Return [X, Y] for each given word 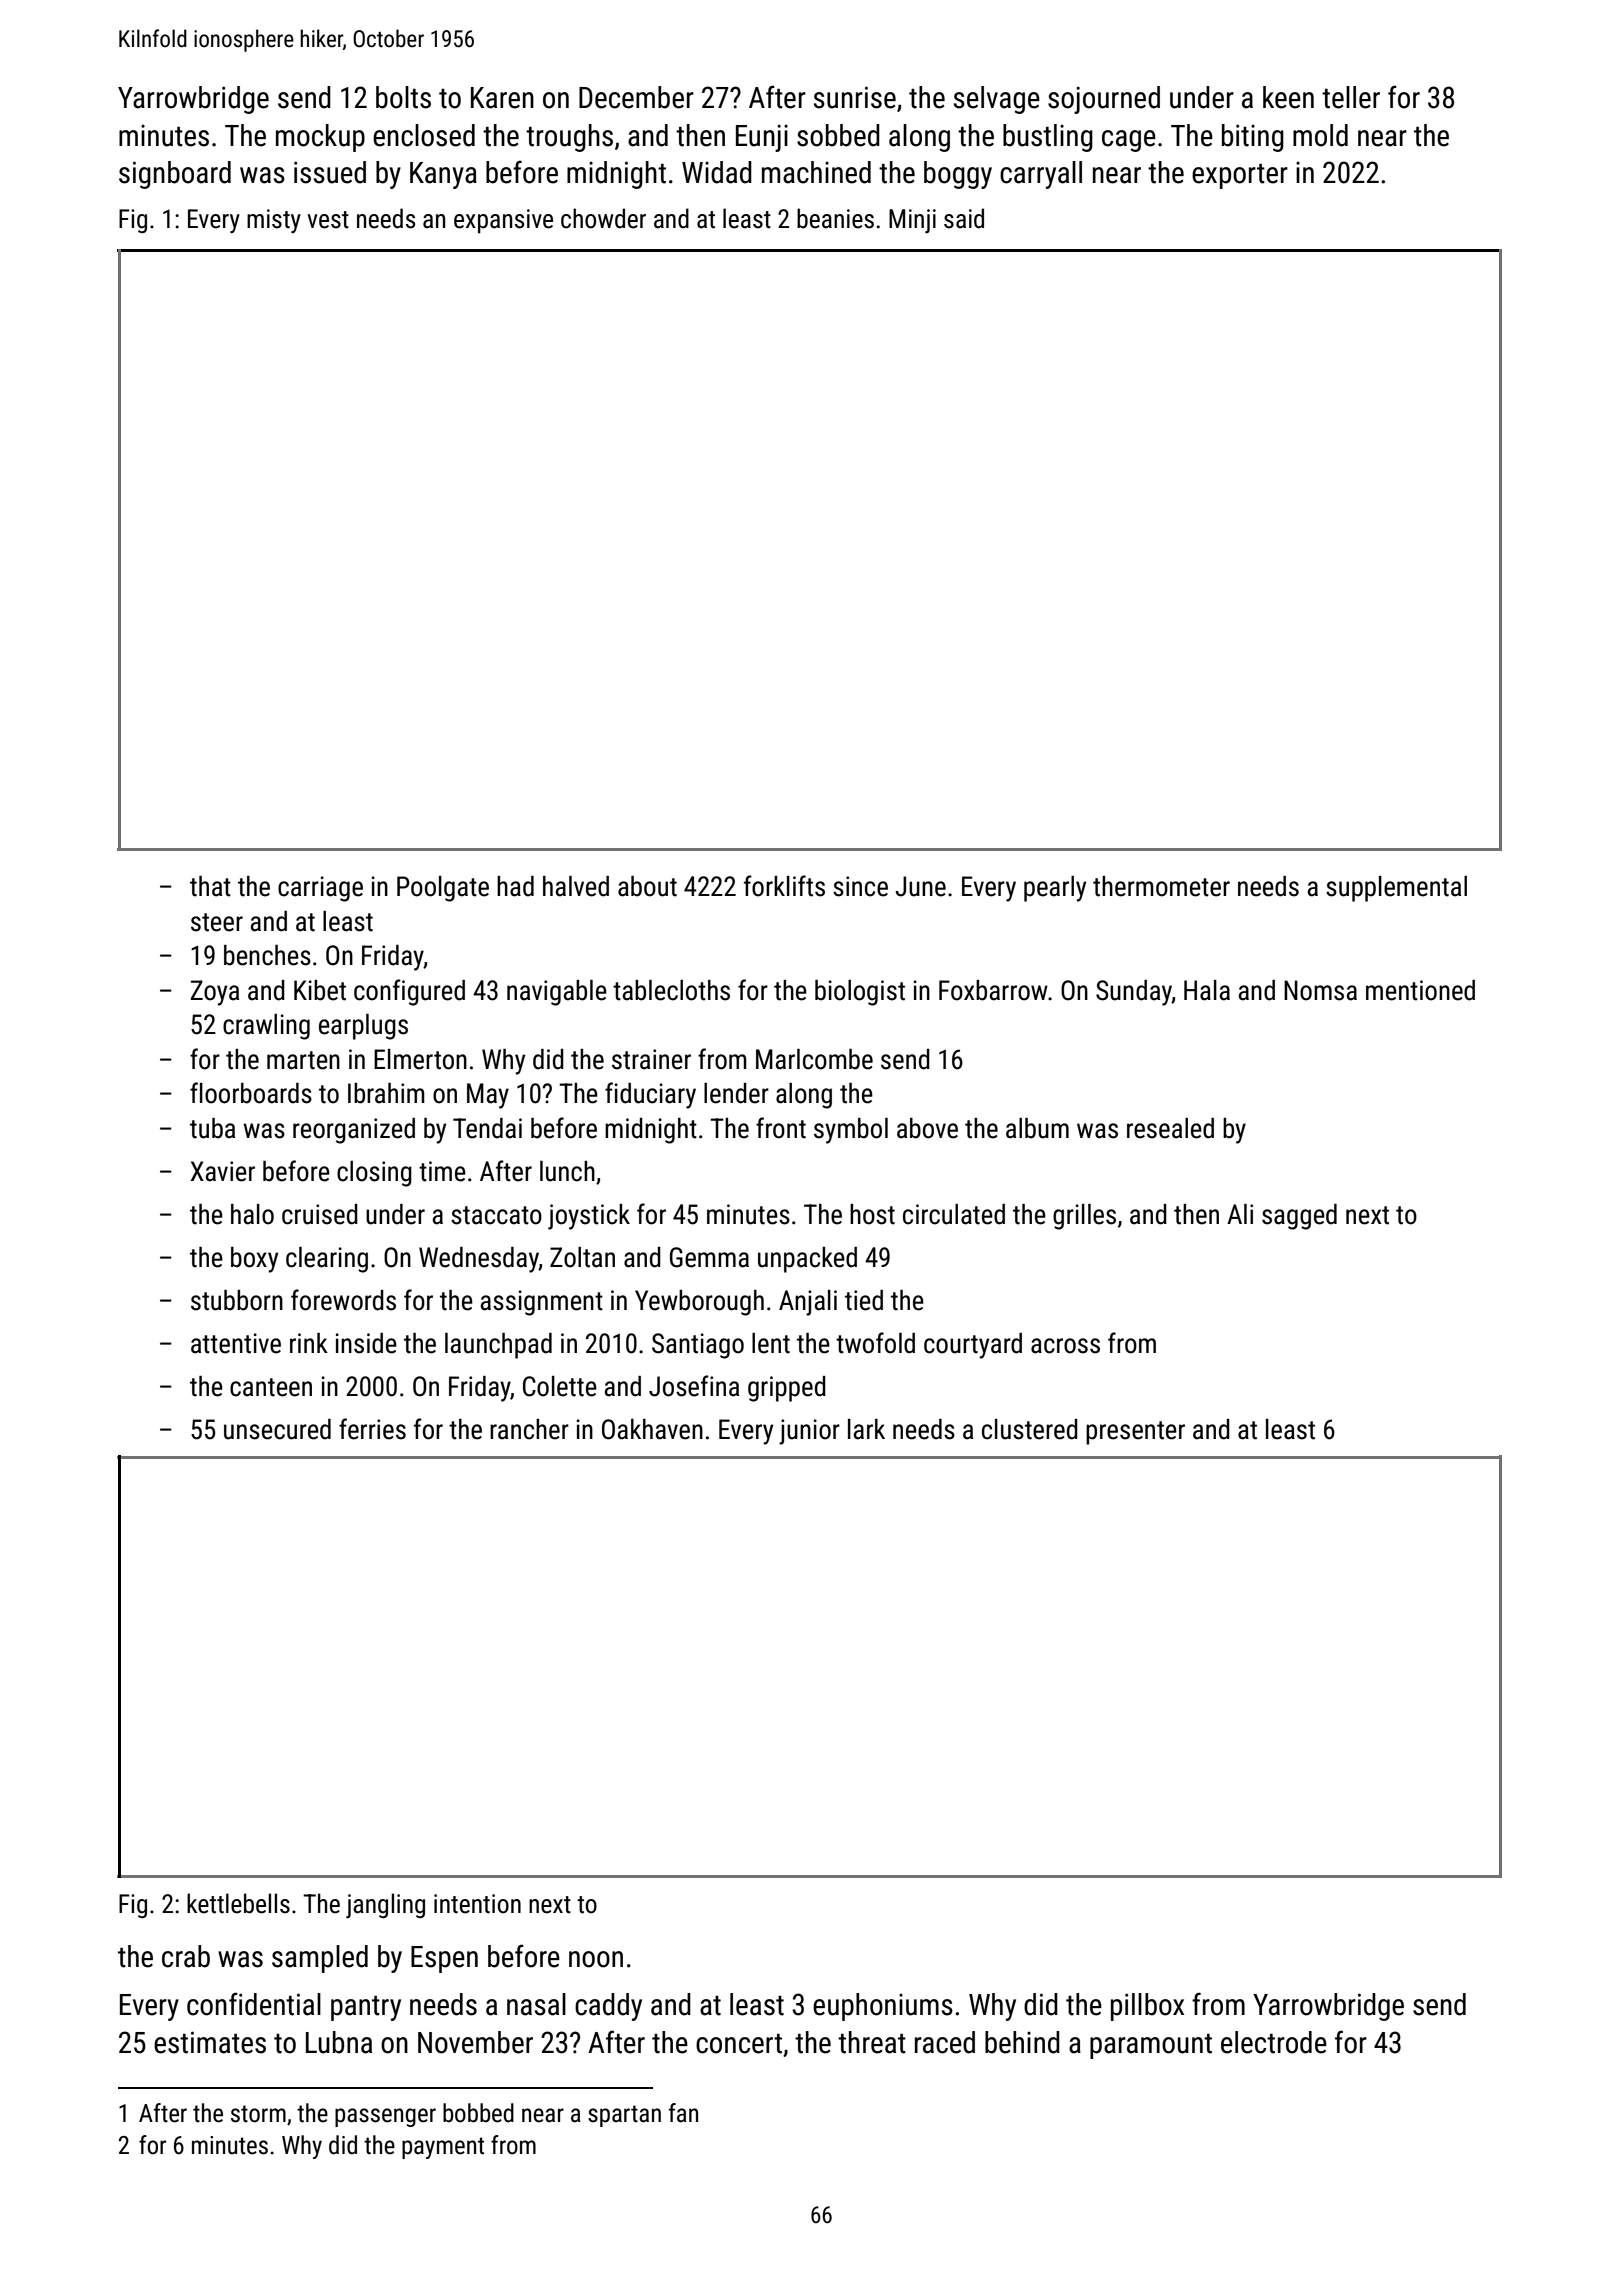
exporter [1240, 176]
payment [443, 2148]
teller [1351, 97]
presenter [1135, 1433]
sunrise [855, 97]
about [647, 886]
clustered [1030, 1429]
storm [258, 2114]
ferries [372, 1429]
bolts [403, 97]
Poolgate [443, 889]
